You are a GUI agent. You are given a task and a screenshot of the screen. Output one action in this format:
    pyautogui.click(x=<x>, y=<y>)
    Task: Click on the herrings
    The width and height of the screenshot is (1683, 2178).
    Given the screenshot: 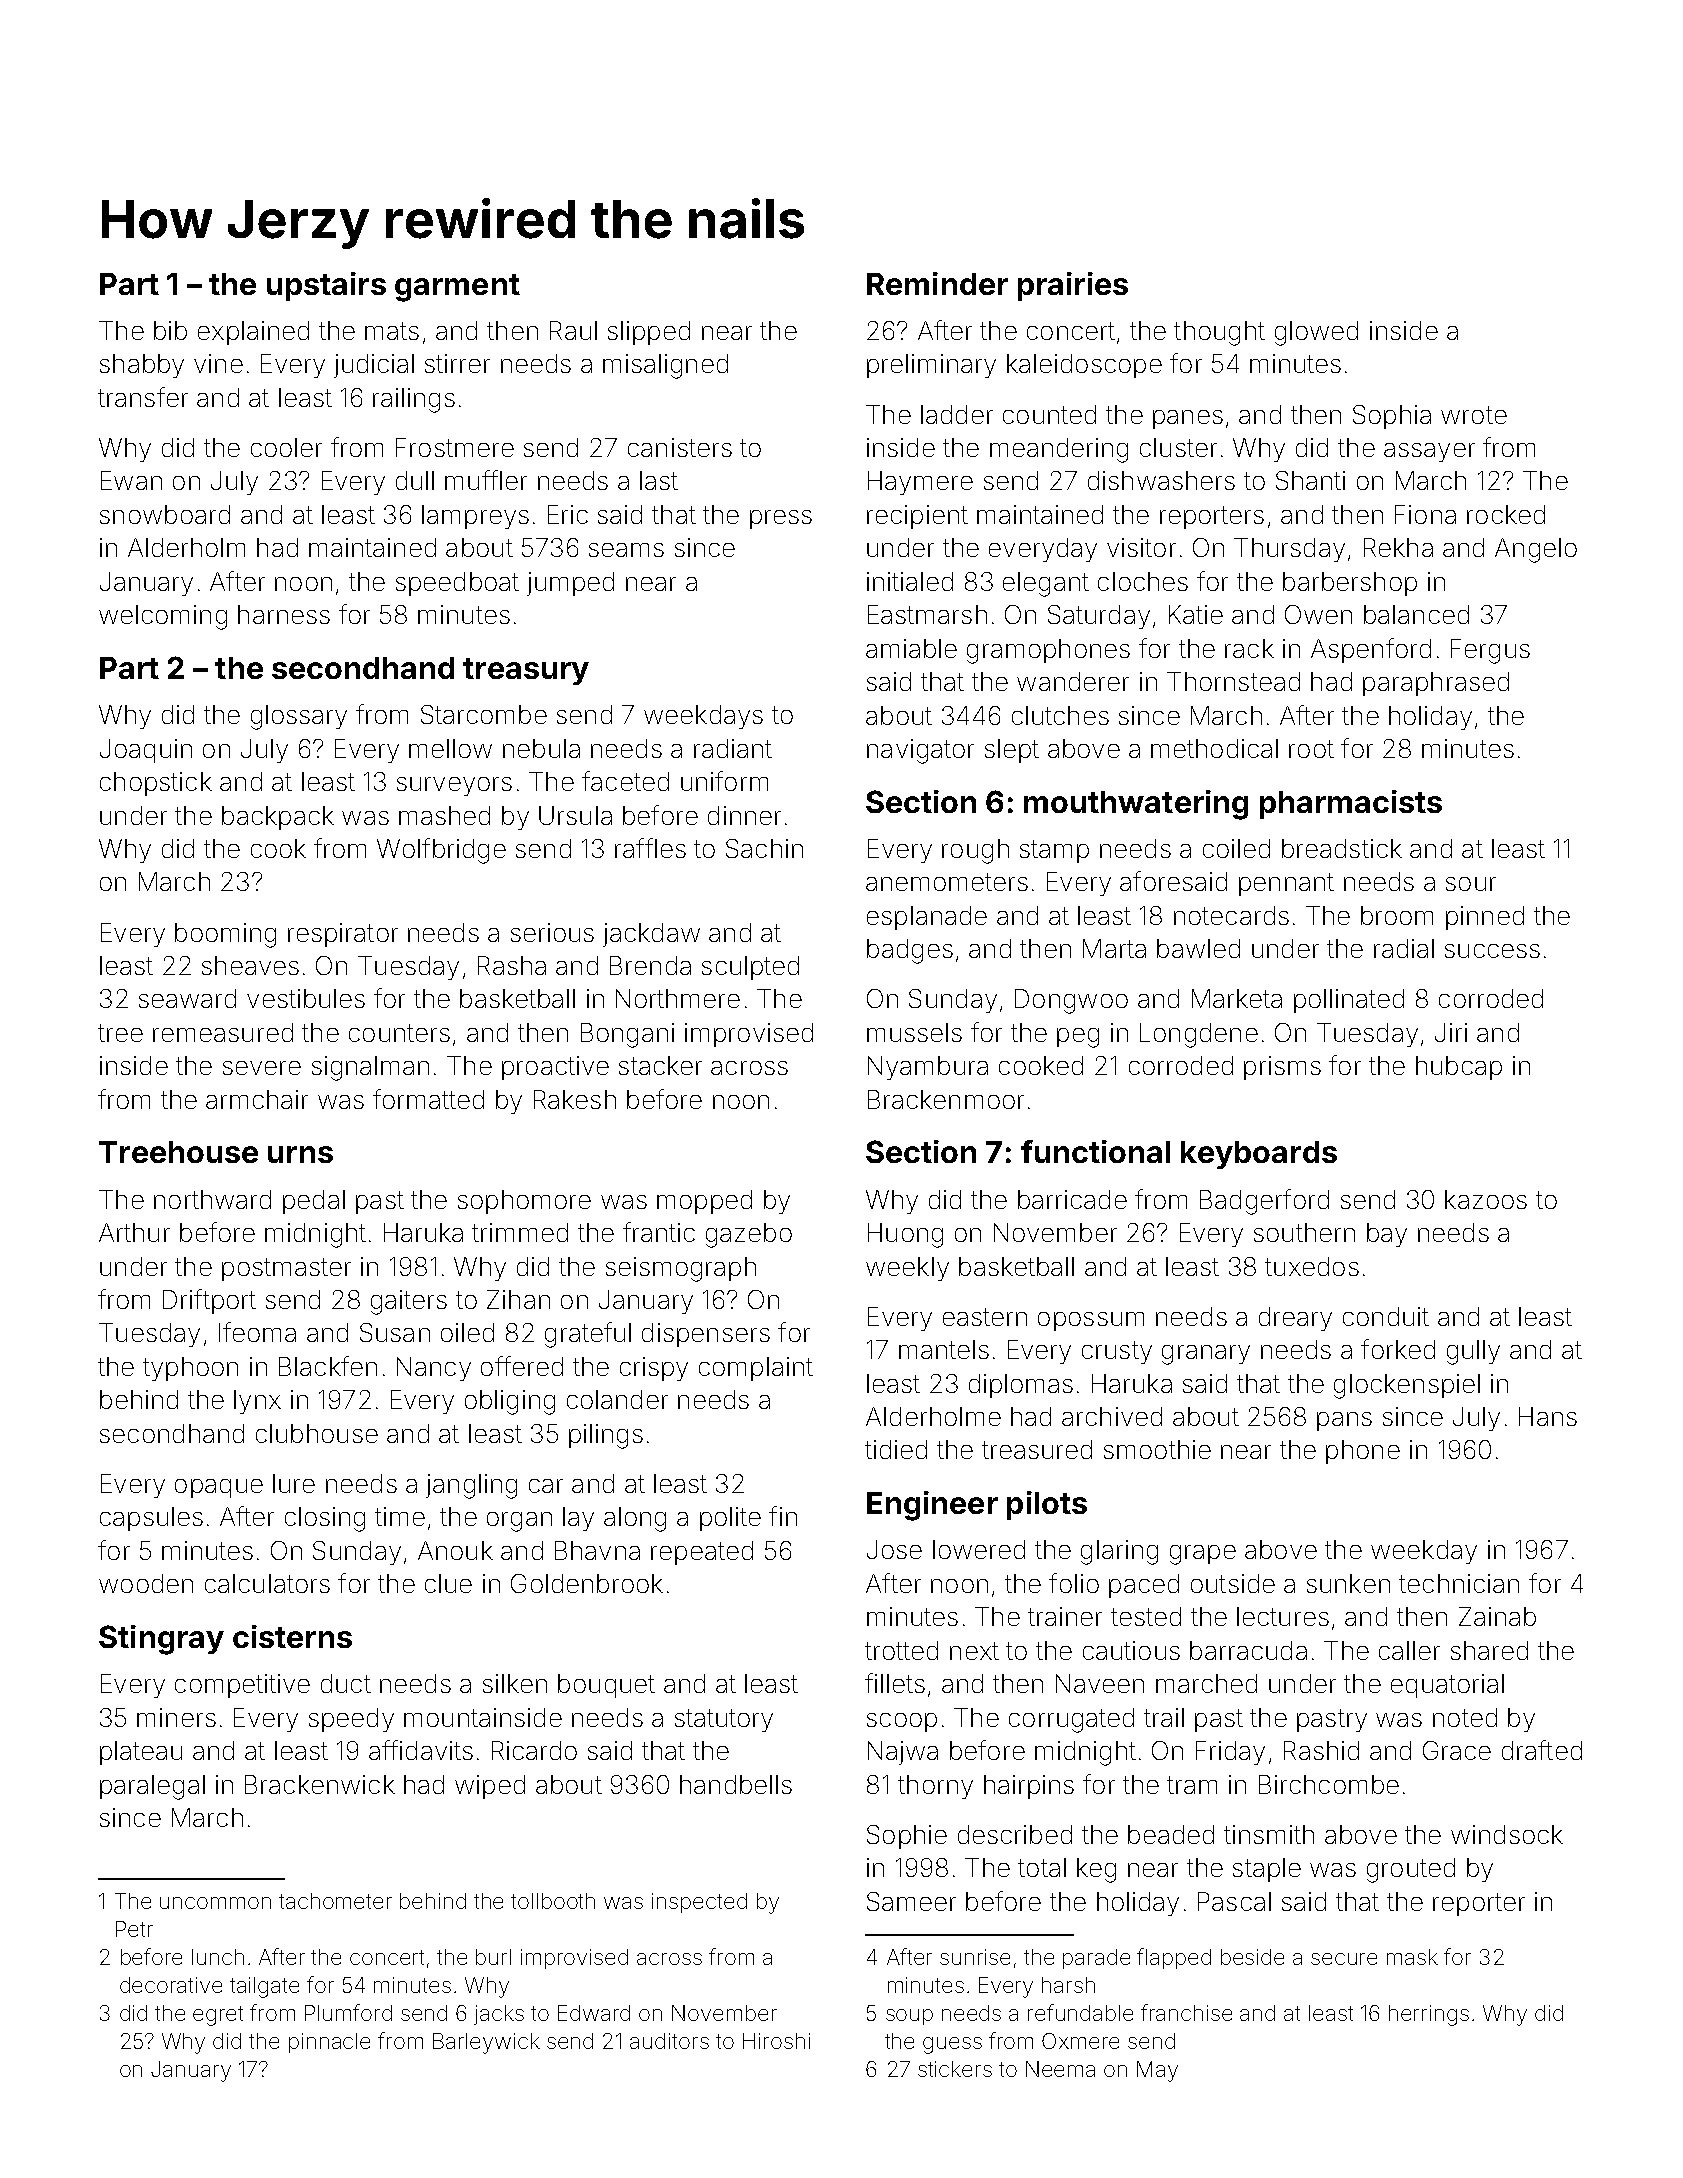 What is the action you would take?
    pyautogui.click(x=1429, y=2015)
